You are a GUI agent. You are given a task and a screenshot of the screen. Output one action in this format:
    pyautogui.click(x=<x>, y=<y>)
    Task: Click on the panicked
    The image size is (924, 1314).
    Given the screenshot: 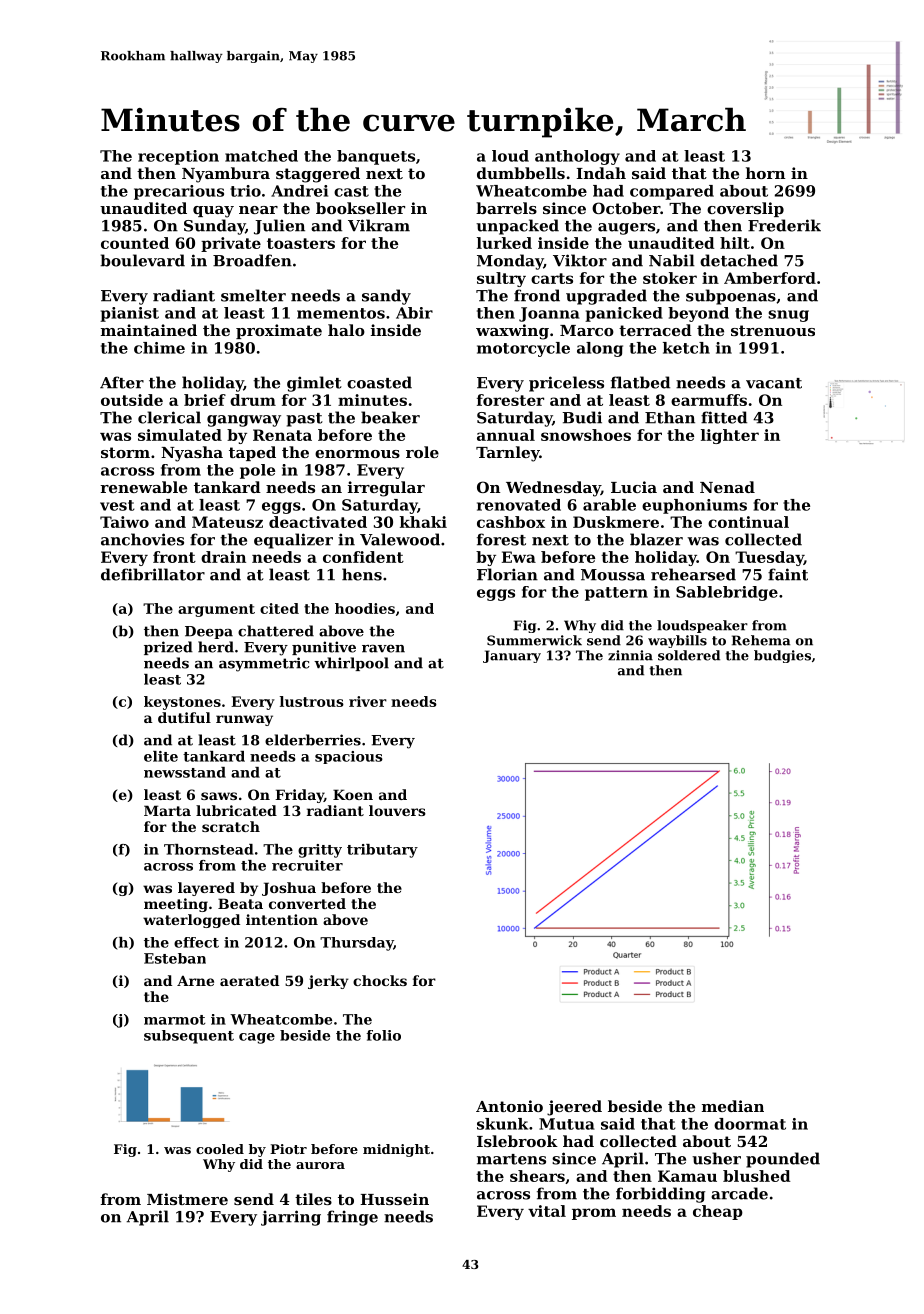 What is the action you would take?
    pyautogui.click(x=624, y=314)
